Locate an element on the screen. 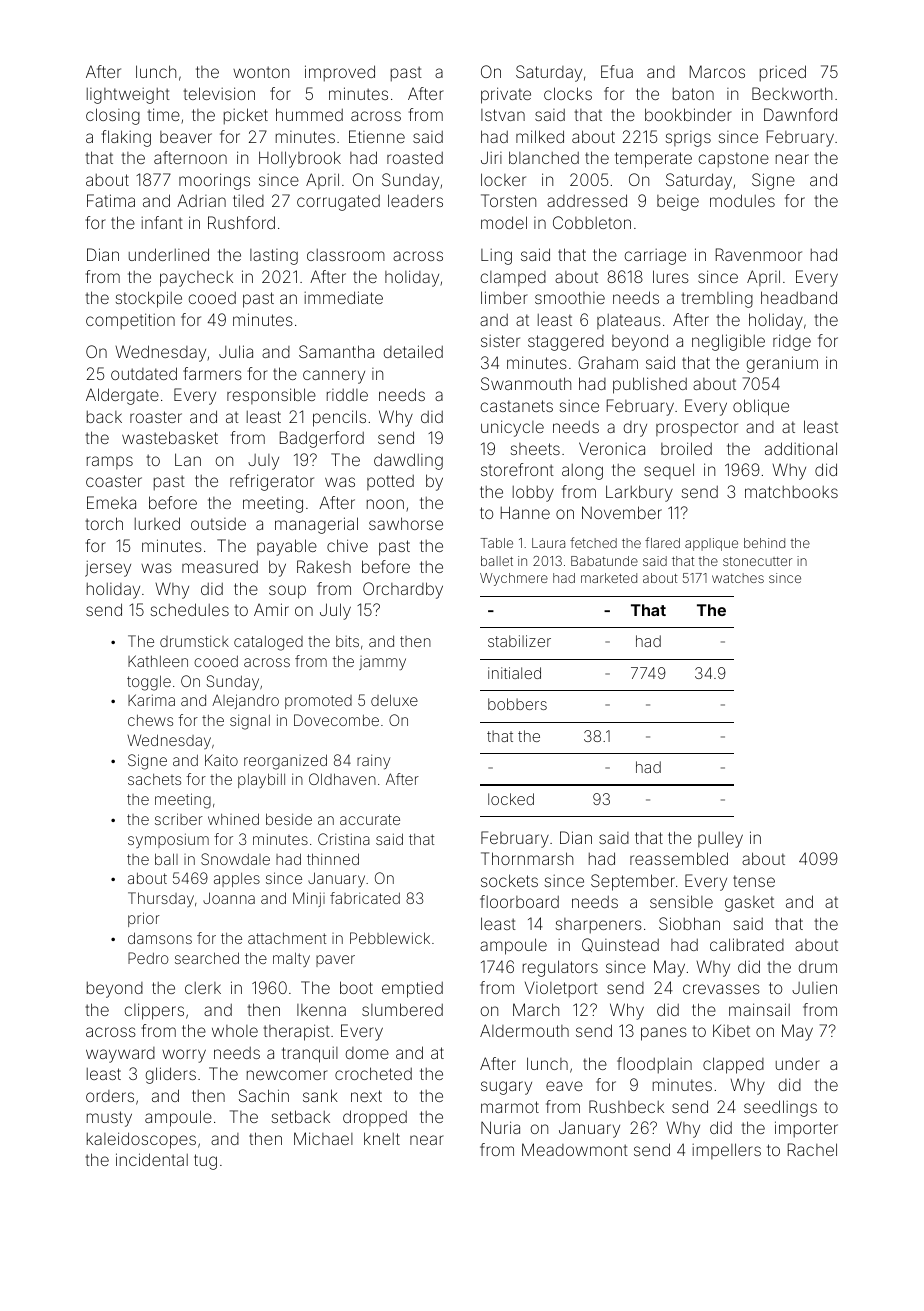  limber is located at coordinates (504, 297).
